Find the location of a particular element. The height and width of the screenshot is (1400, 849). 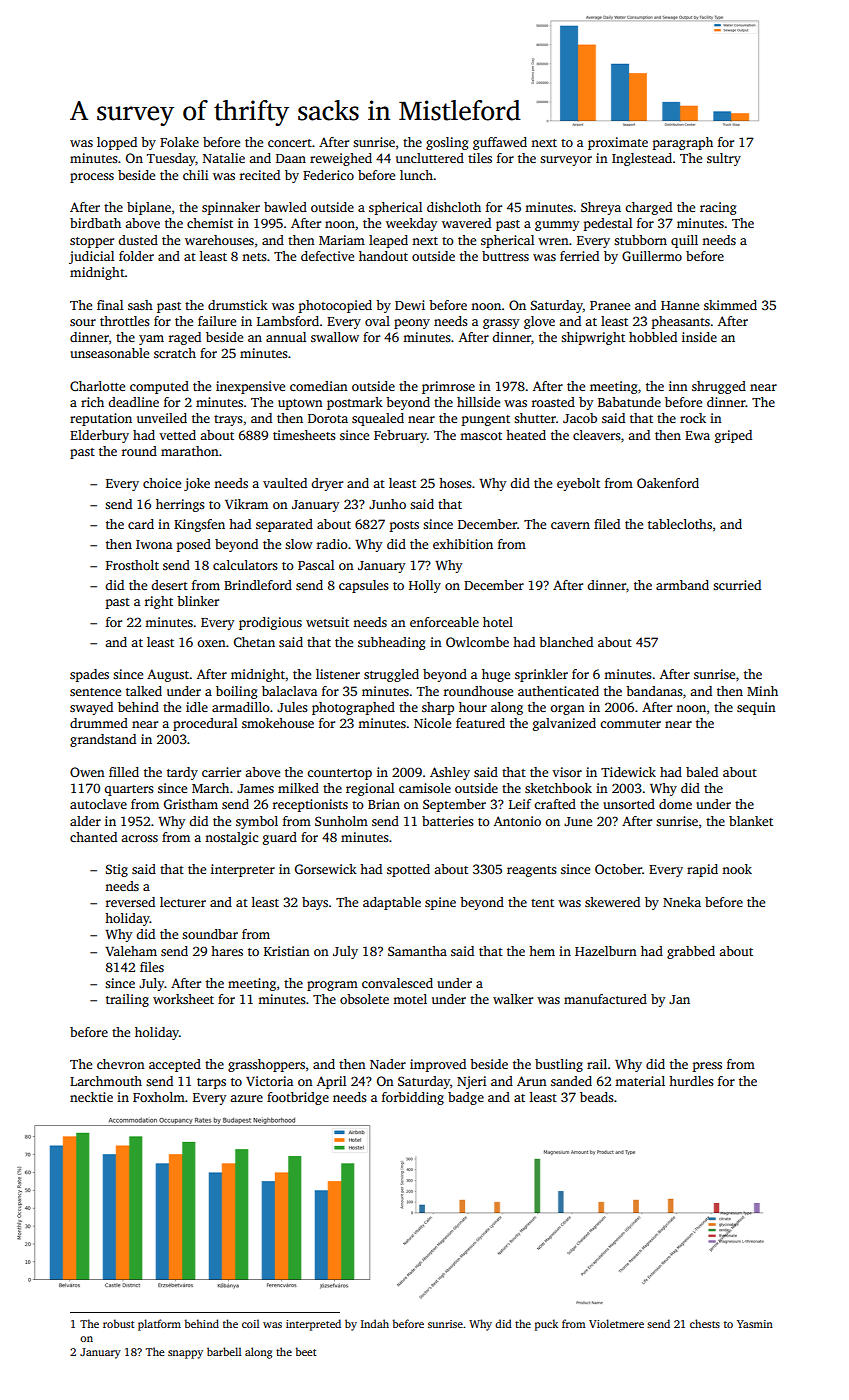

bandanas is located at coordinates (654, 691).
